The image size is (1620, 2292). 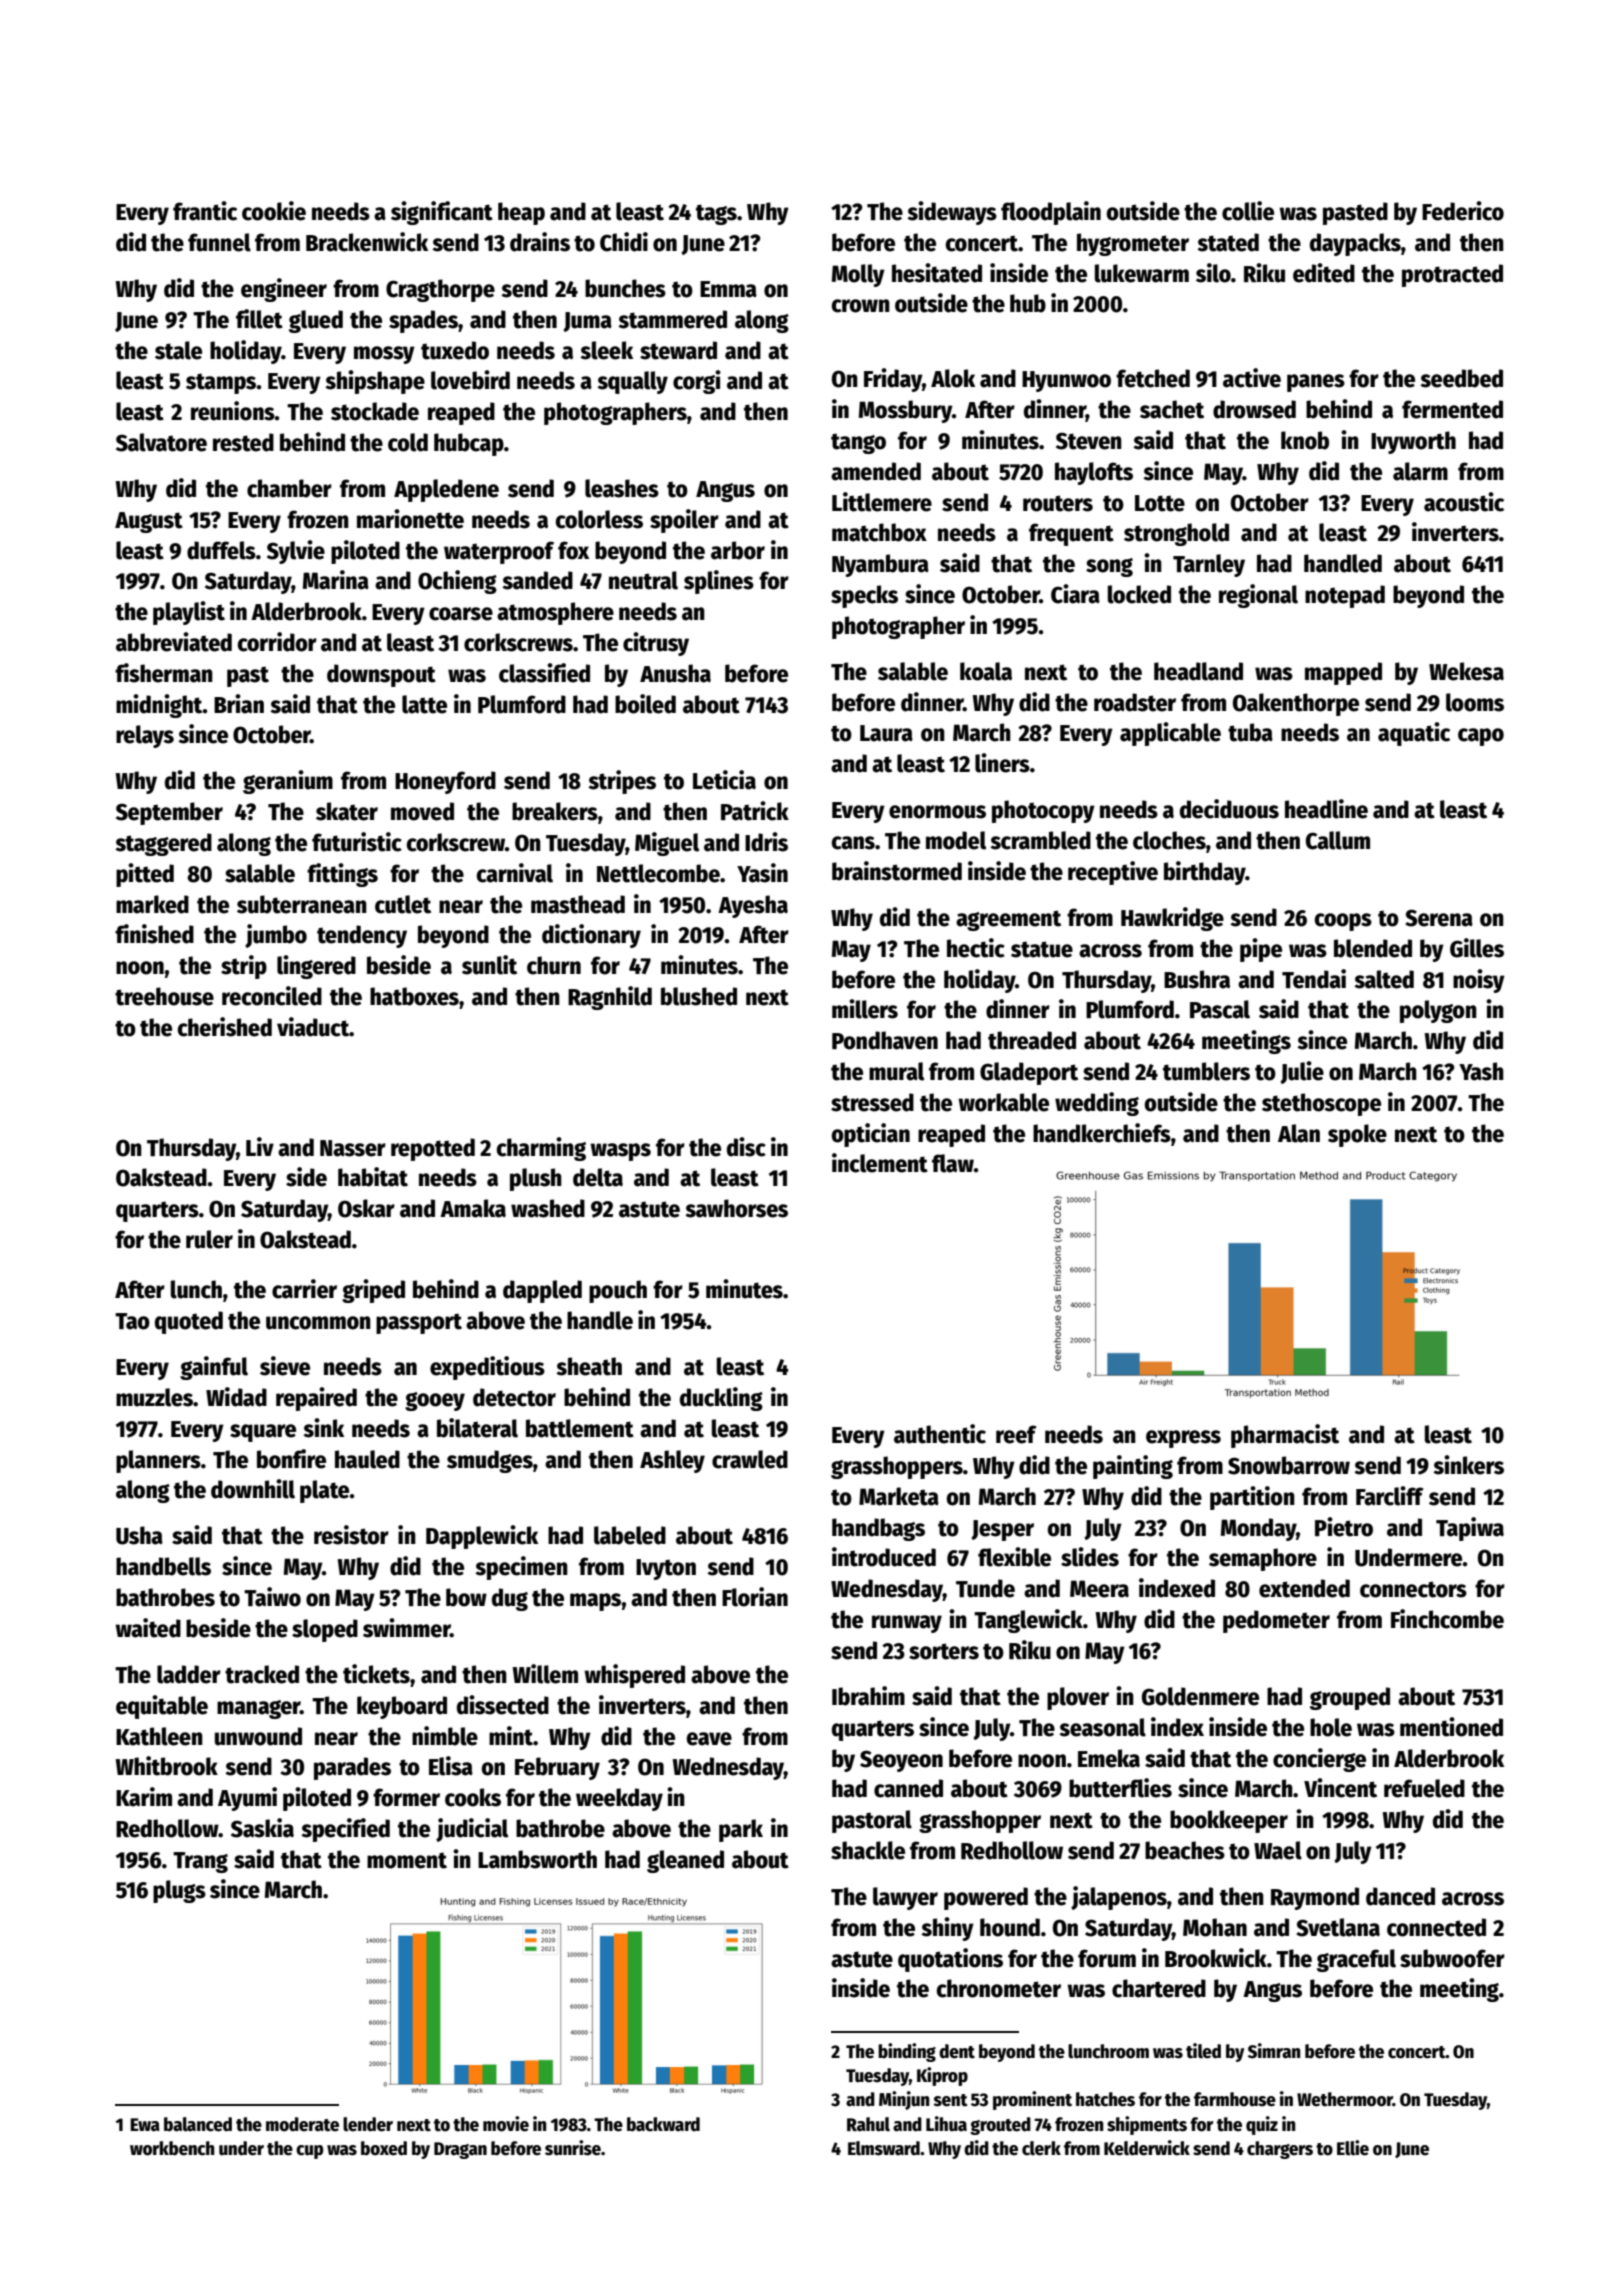 What do you see at coordinates (905, 411) in the document?
I see `Mossbury` at bounding box center [905, 411].
